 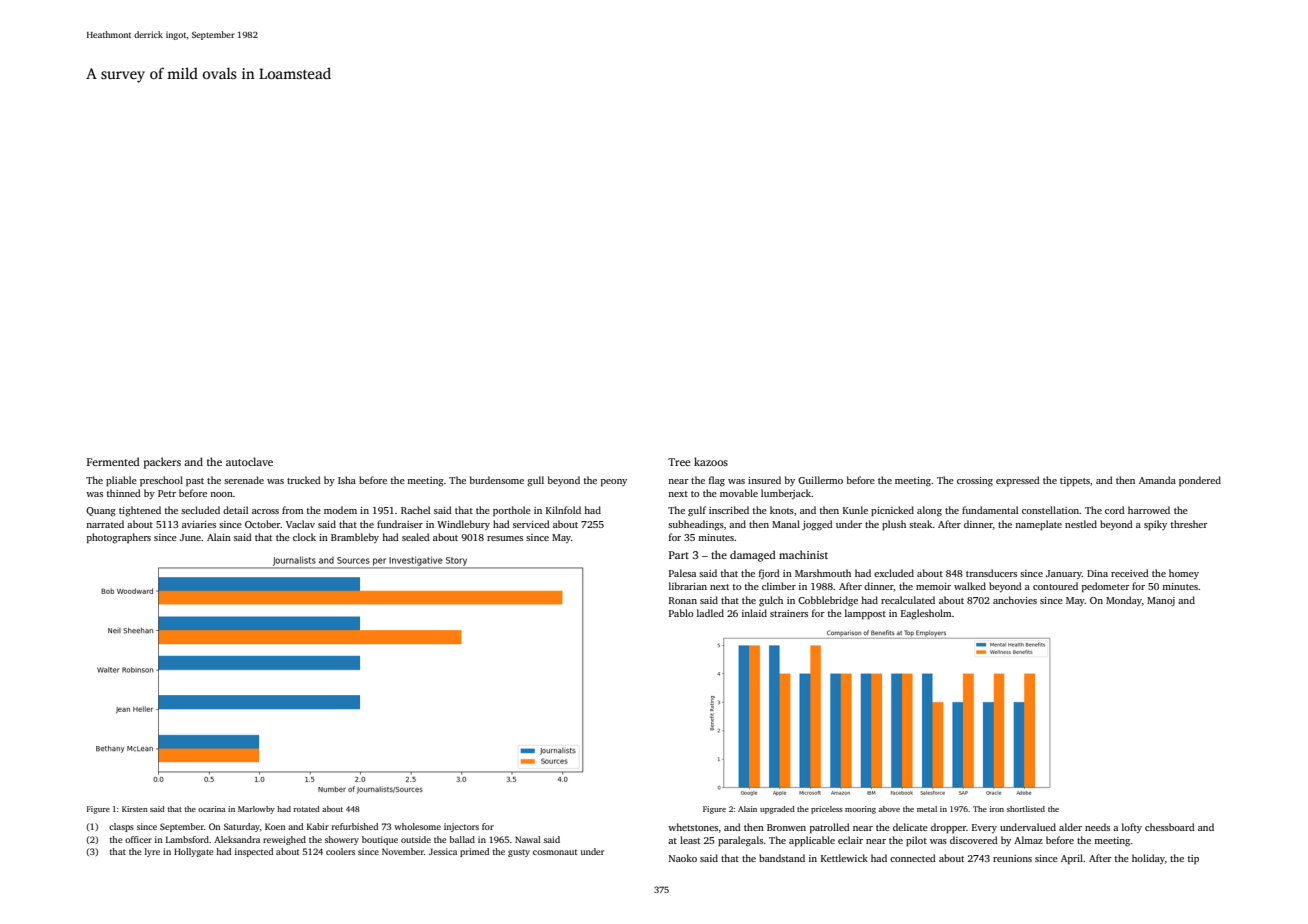 I want to click on gulch, so click(x=771, y=601).
